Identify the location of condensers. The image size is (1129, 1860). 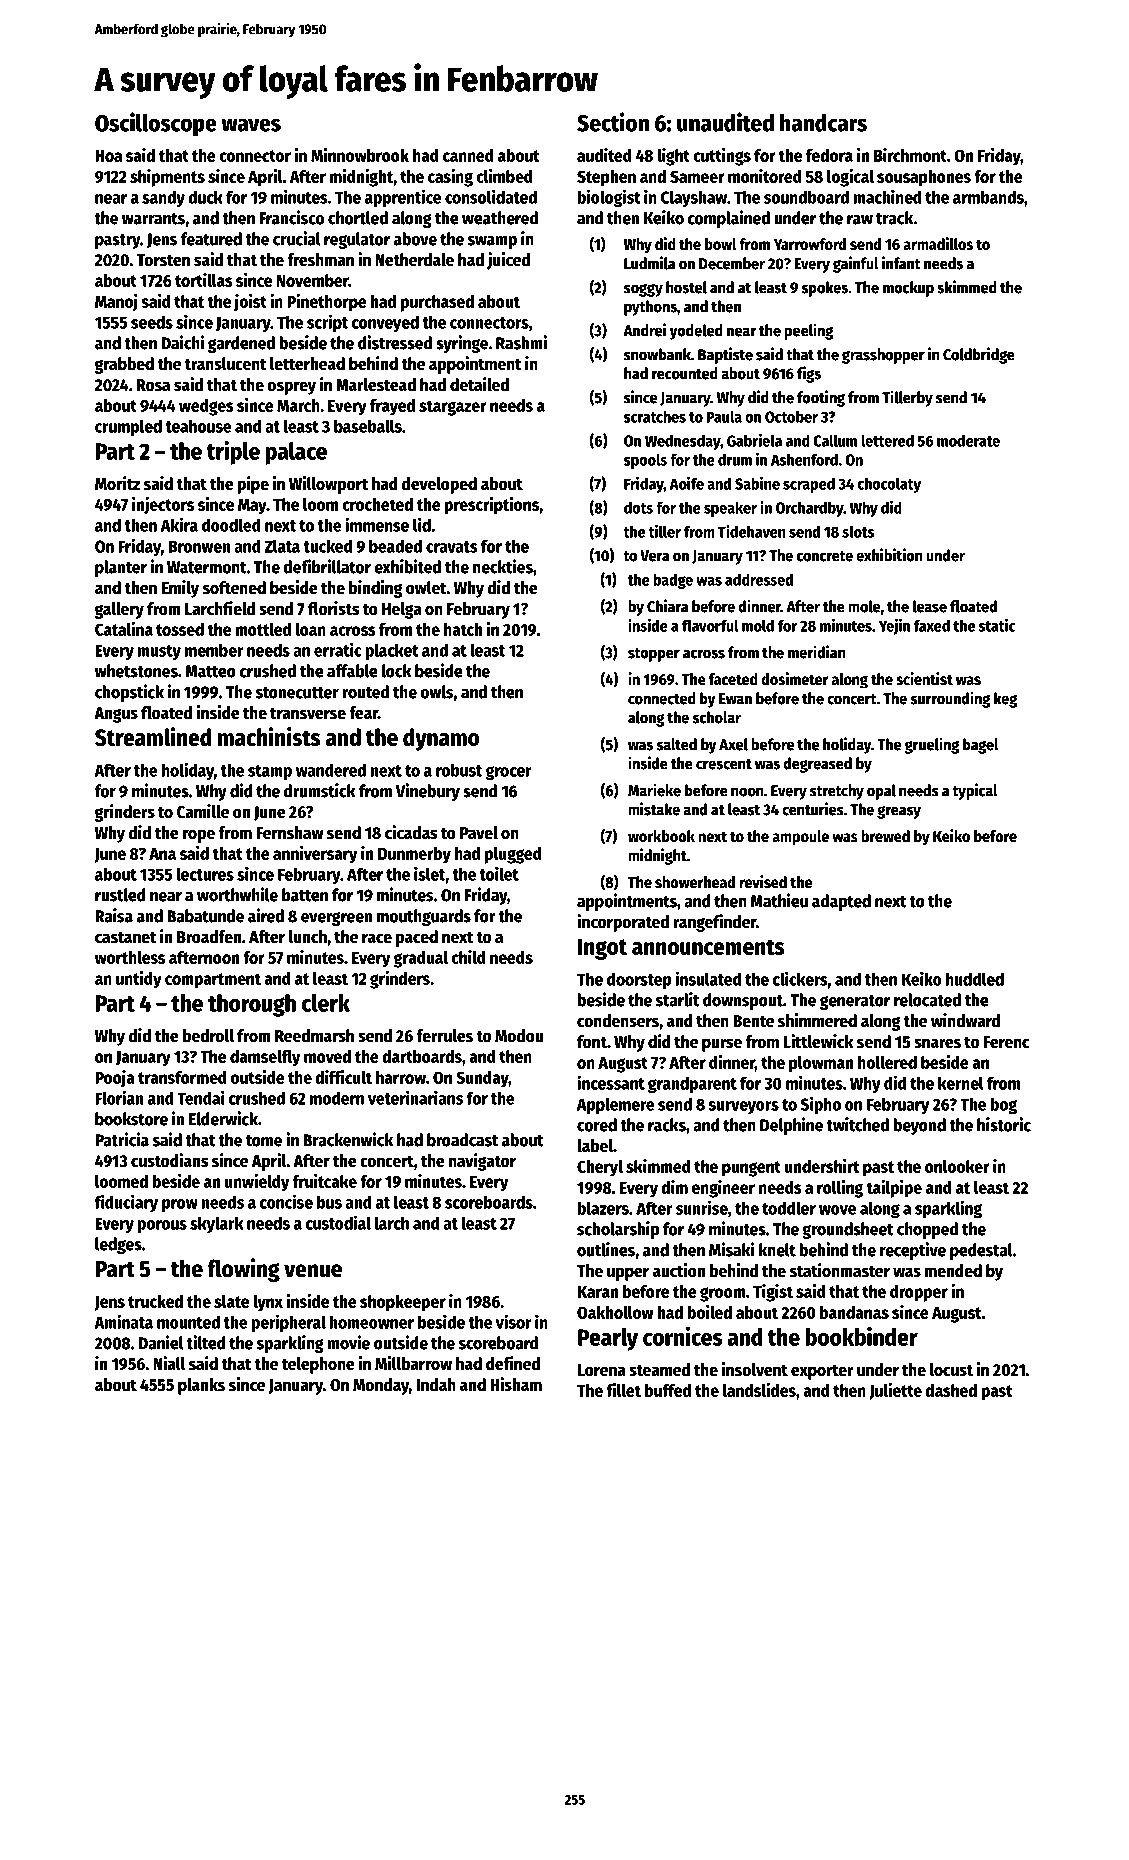
(618, 1021).
